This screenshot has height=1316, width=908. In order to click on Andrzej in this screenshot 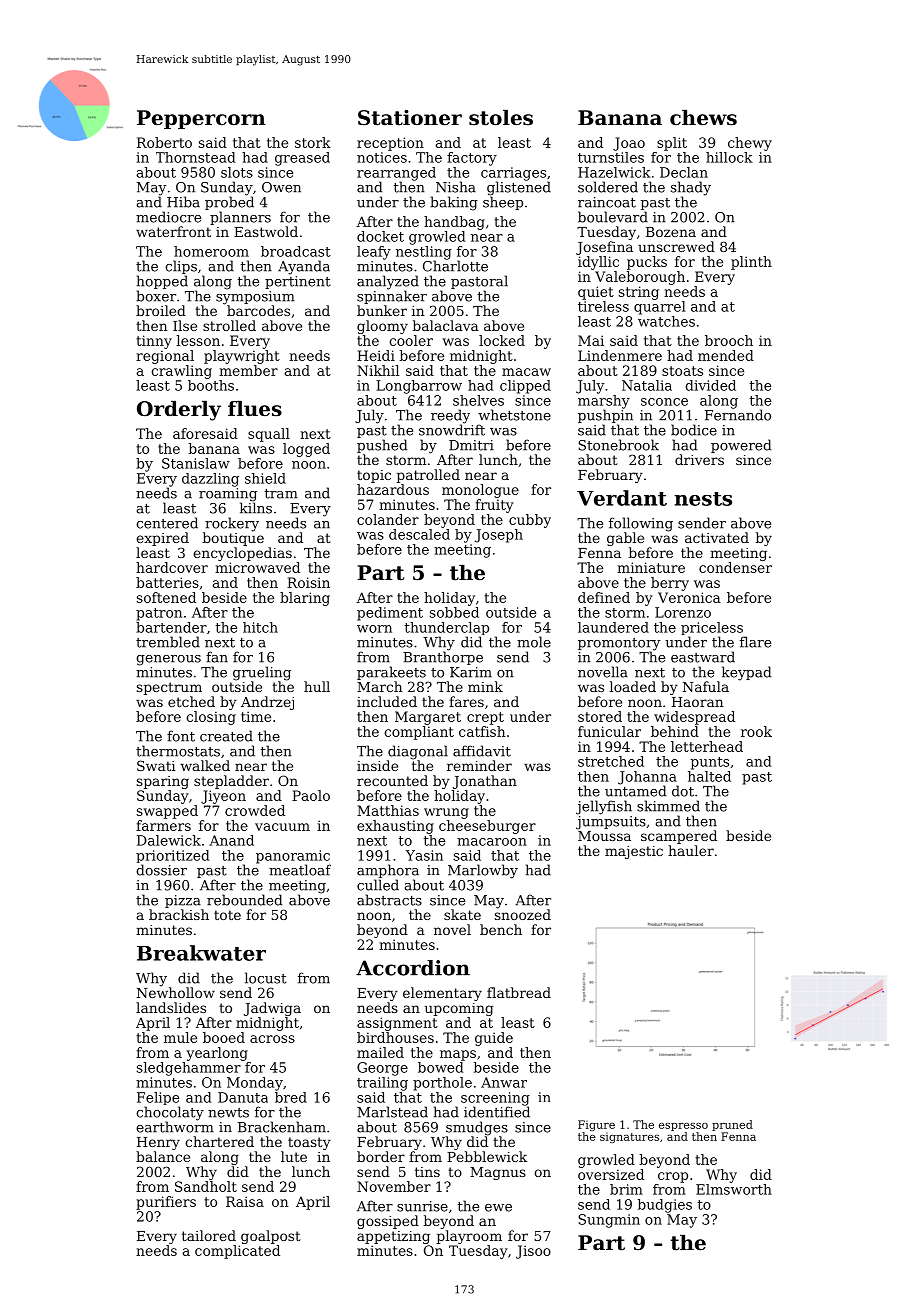, I will do `click(267, 703)`.
